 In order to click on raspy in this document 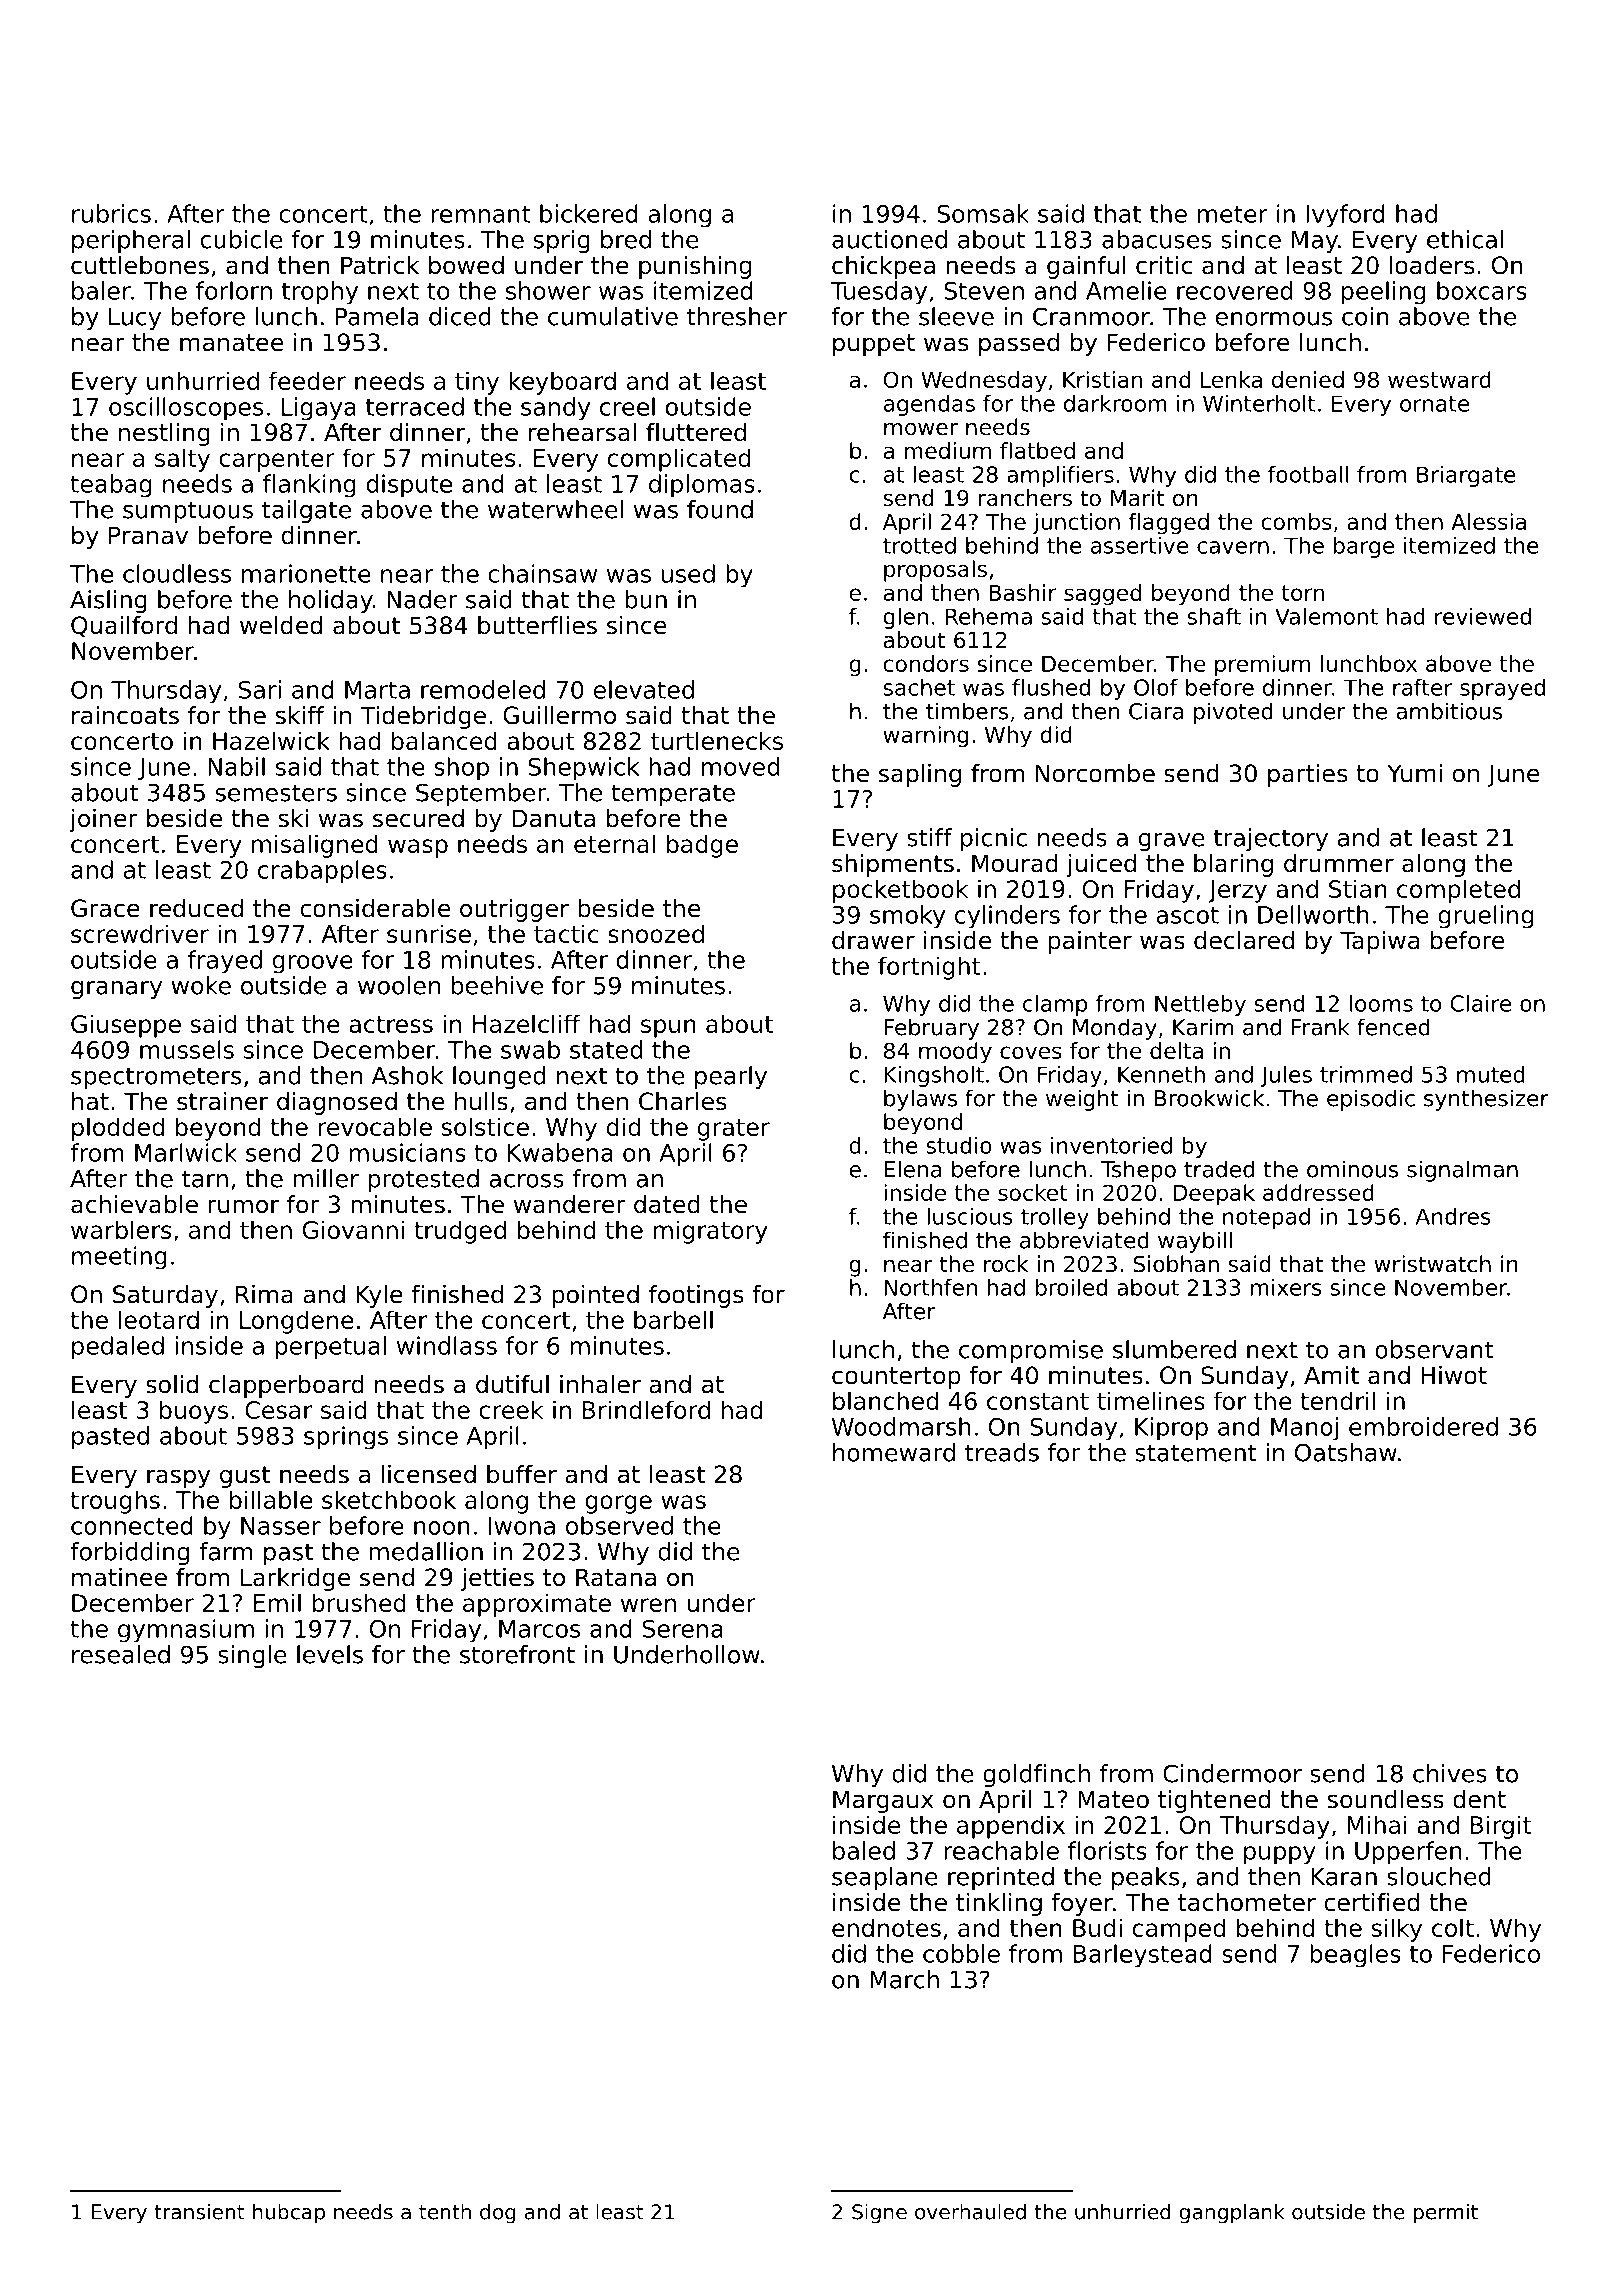, I will do `click(178, 1478)`.
